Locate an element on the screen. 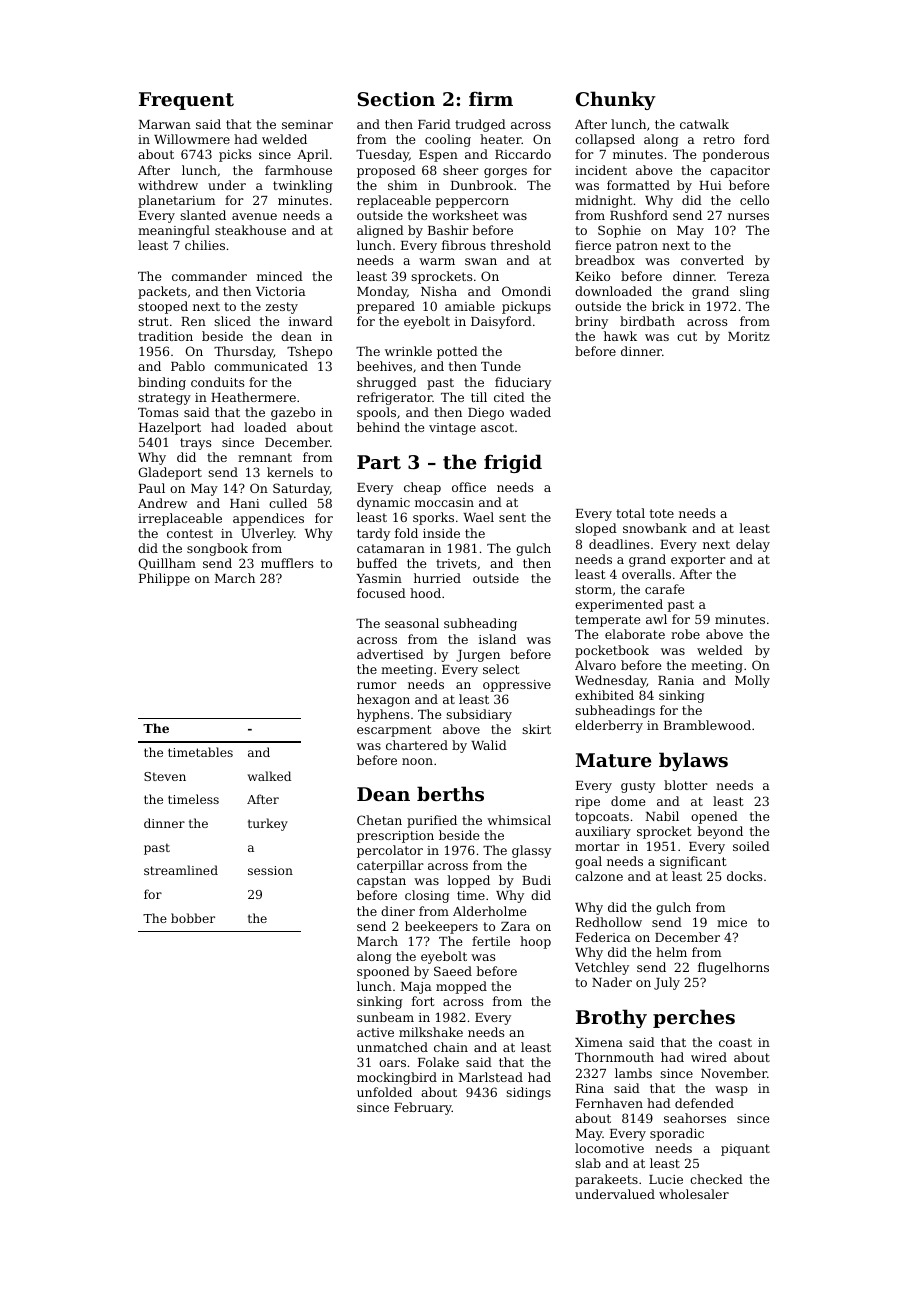  locomotive is located at coordinates (609, 1148).
